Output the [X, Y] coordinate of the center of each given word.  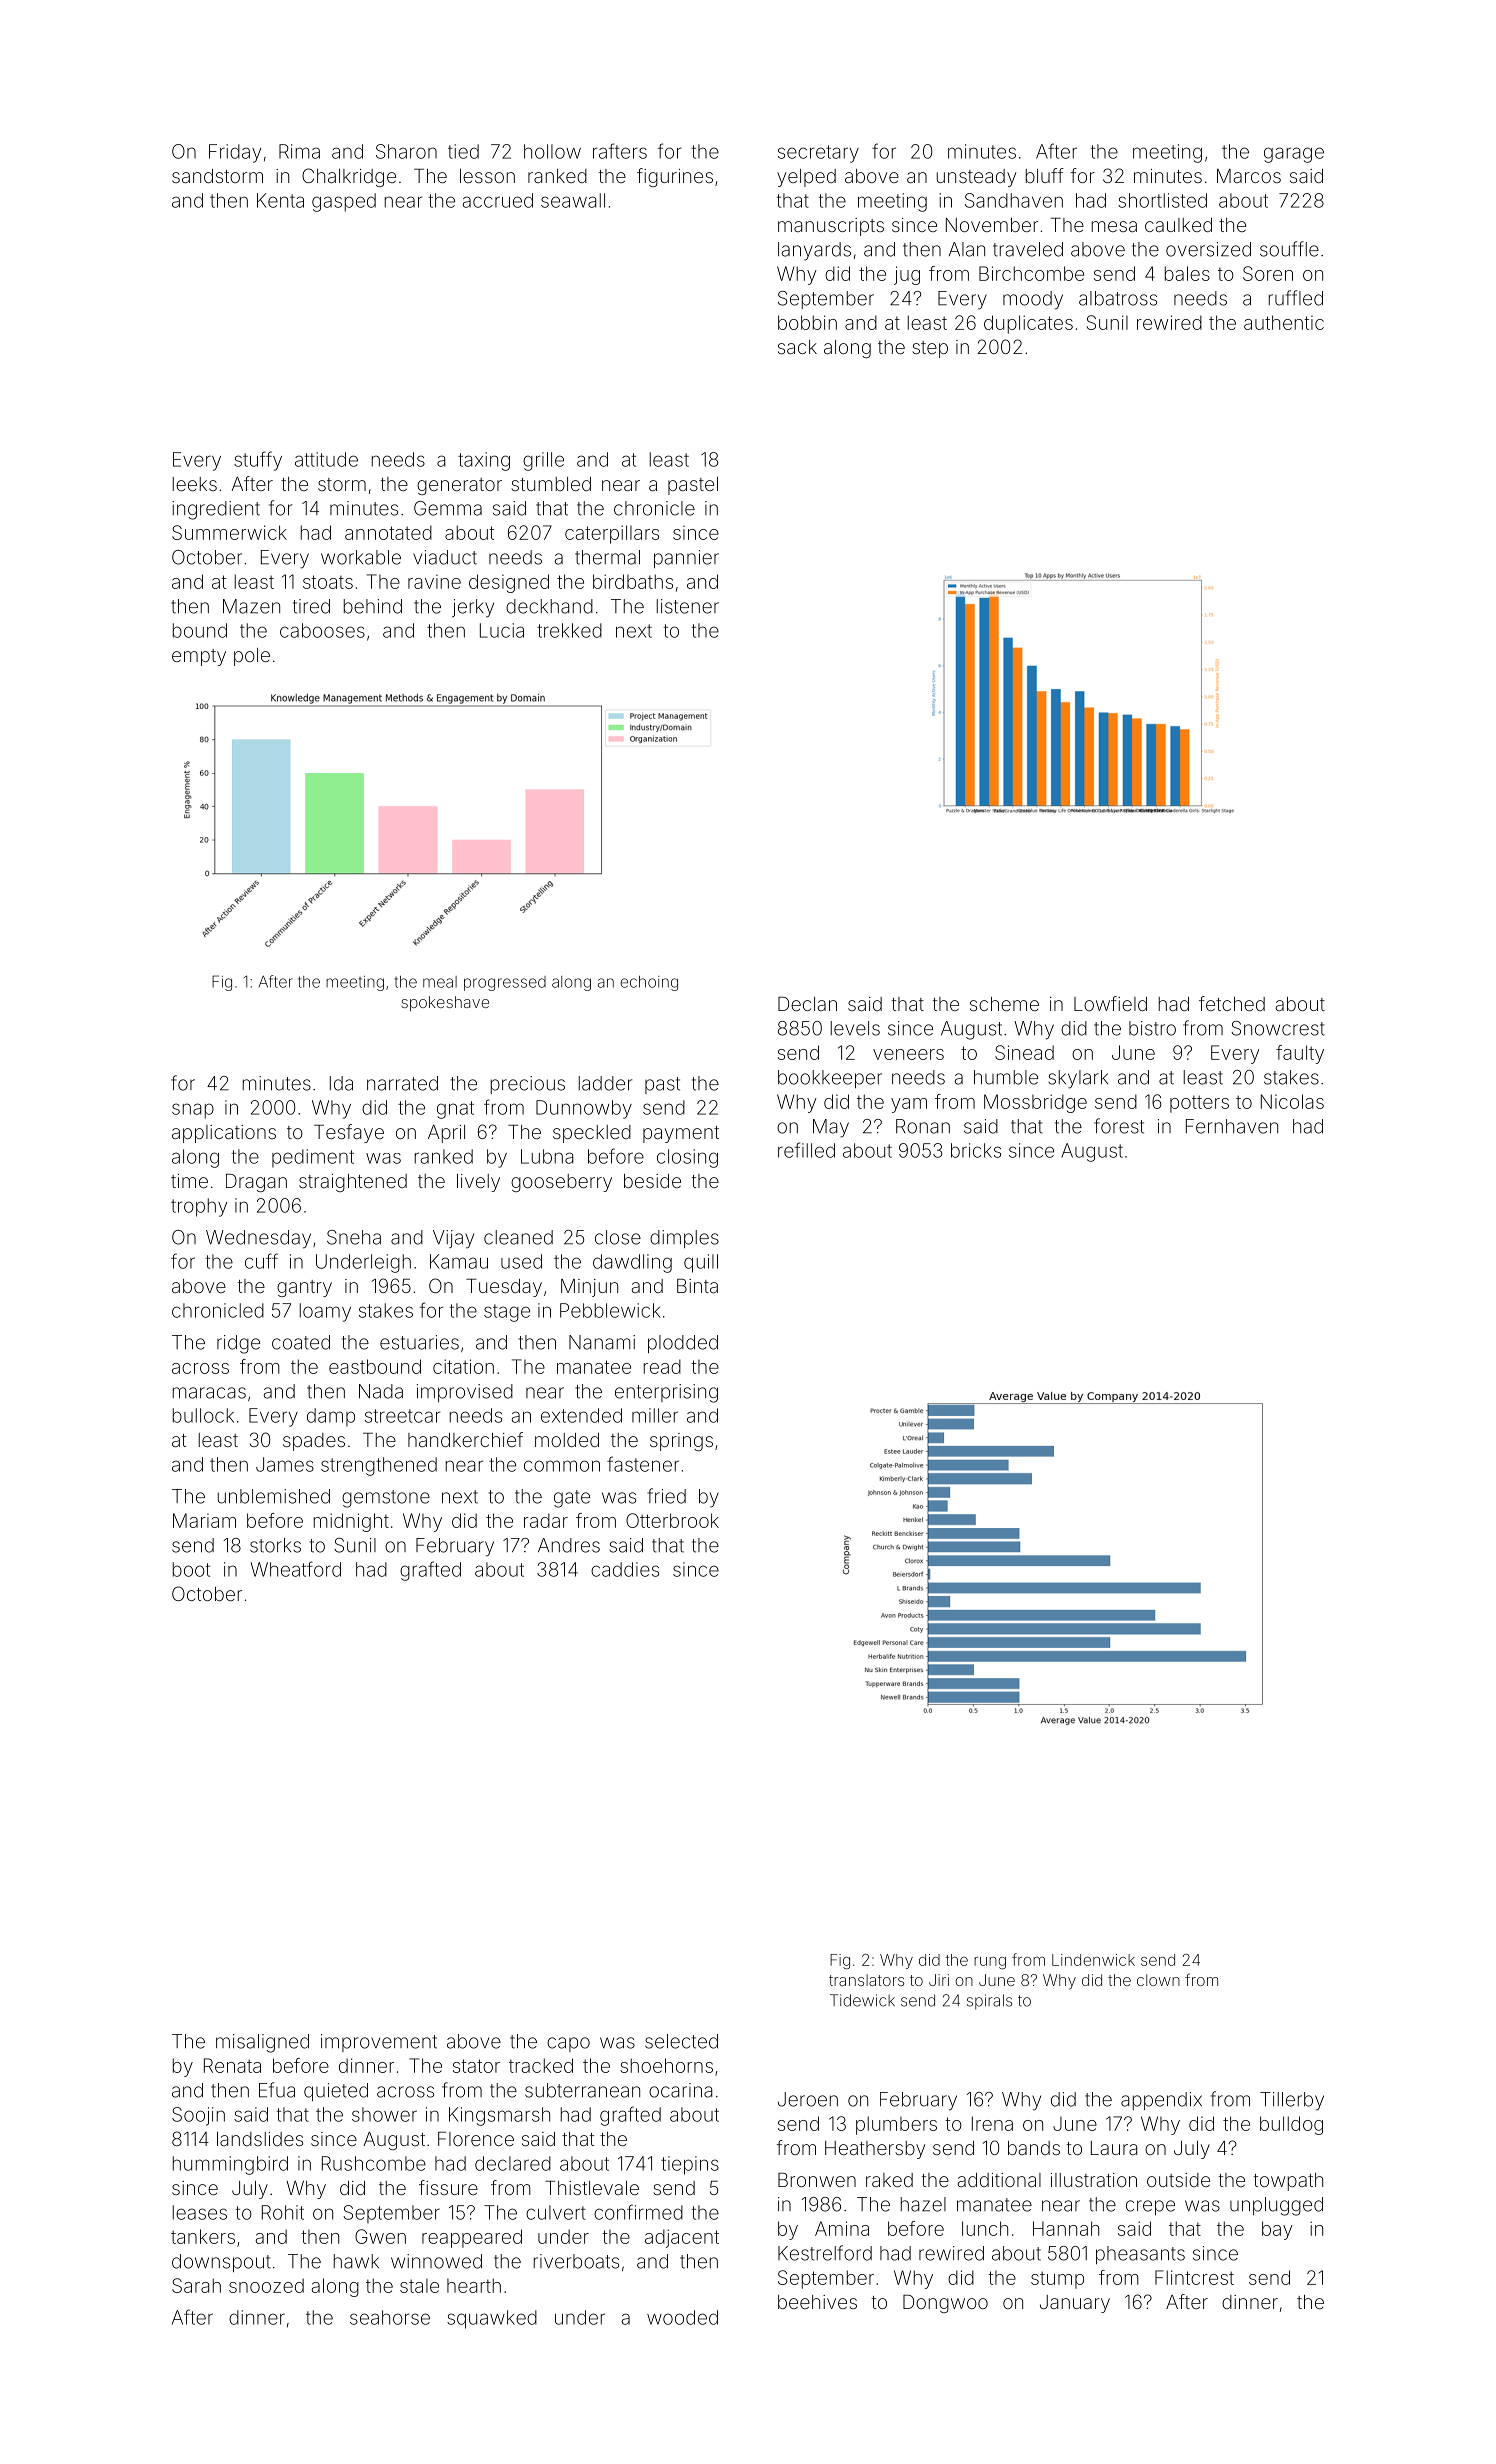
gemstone [386, 1499]
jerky [473, 608]
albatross [1118, 298]
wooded [682, 2317]
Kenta [280, 200]
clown [1158, 1980]
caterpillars [612, 534]
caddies [625, 1569]
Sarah [196, 2285]
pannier [686, 559]
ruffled [1296, 298]
